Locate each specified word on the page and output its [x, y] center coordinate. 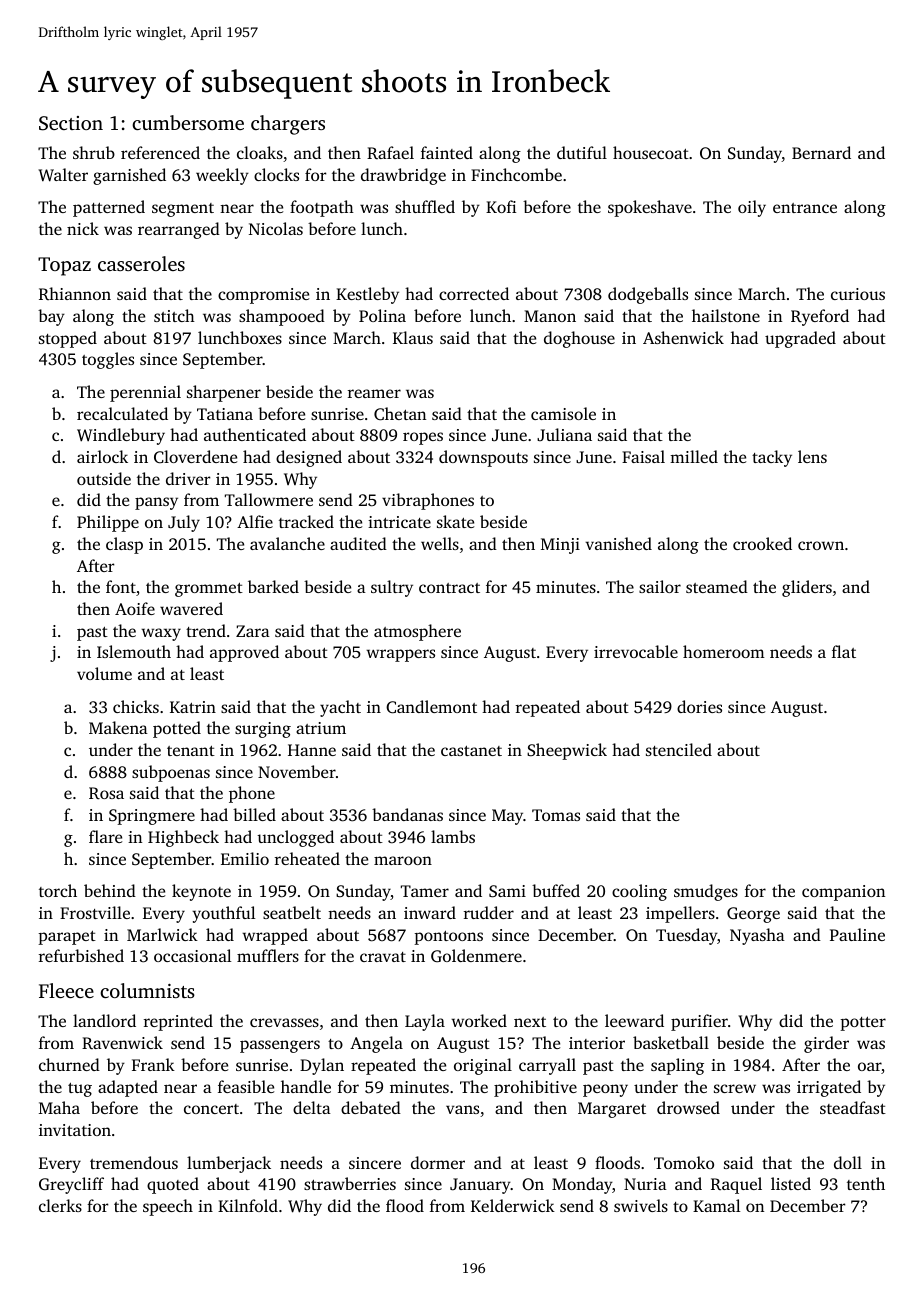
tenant [191, 751]
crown [821, 545]
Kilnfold [248, 1205]
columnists [147, 990]
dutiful [582, 152]
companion [843, 893]
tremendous [134, 1162]
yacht [340, 708]
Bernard [821, 152]
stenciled [679, 749]
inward [430, 912]
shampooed [282, 317]
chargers [288, 125]
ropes [423, 438]
